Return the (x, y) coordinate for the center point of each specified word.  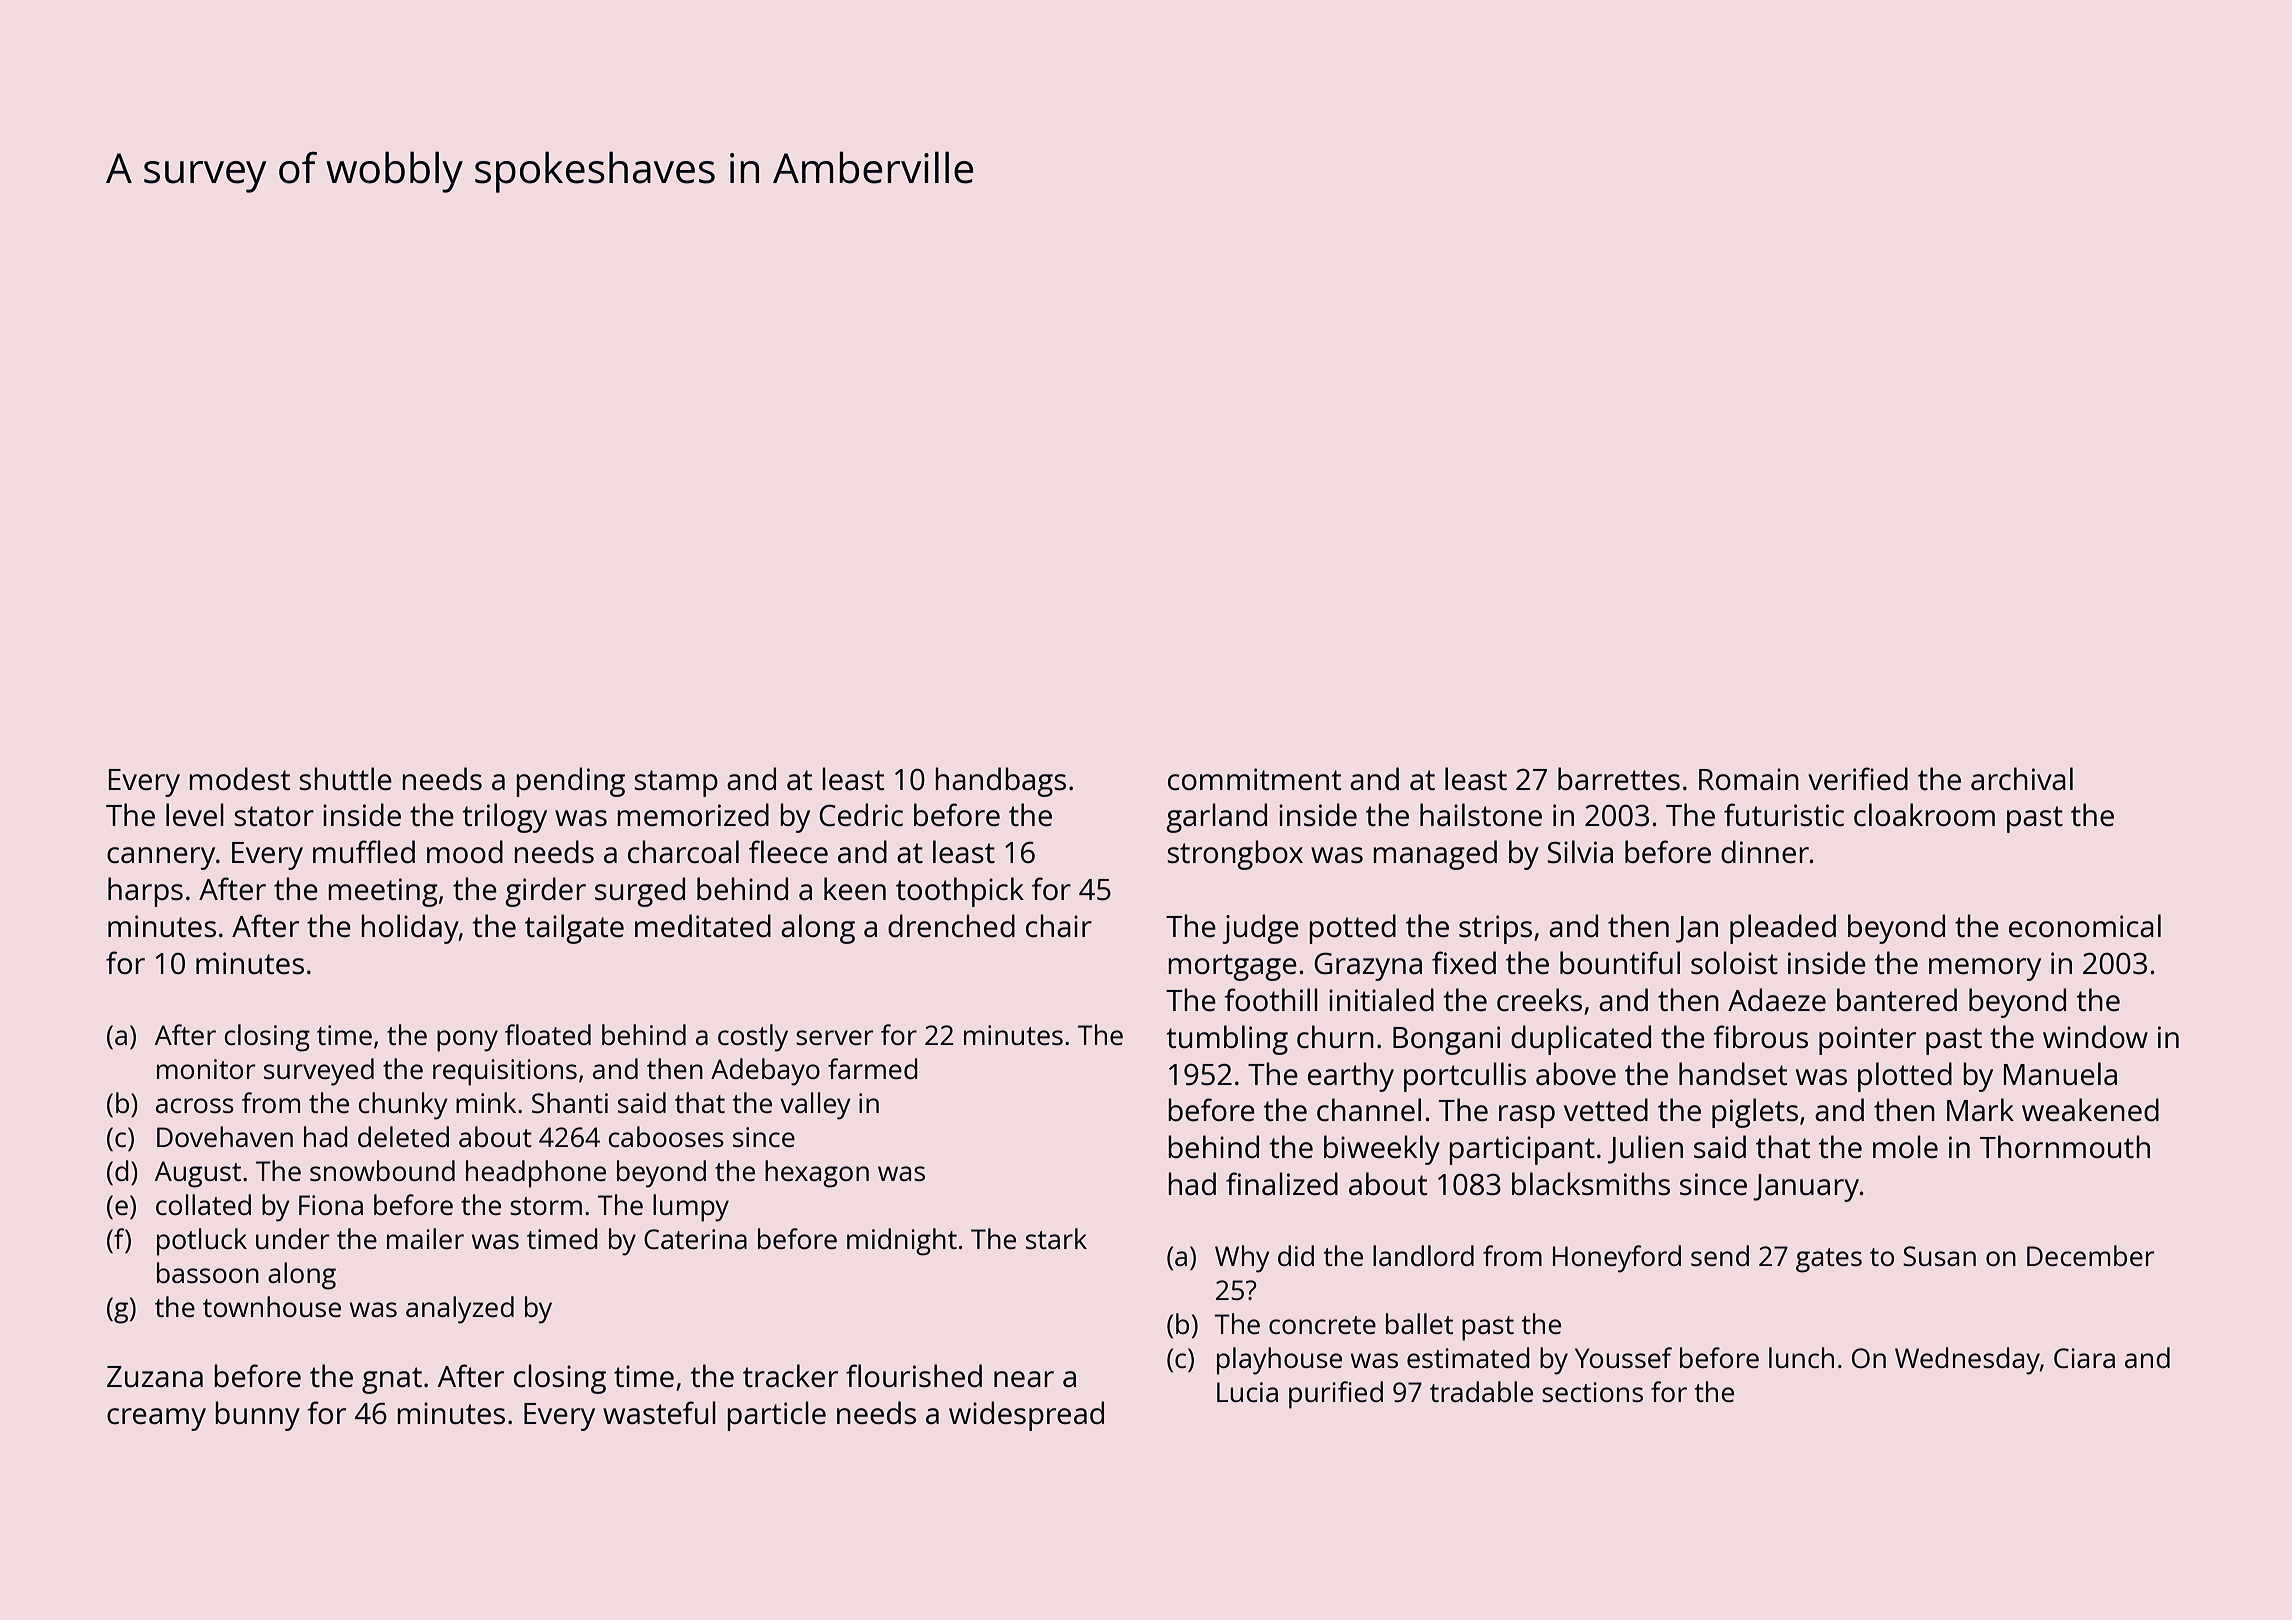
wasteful (659, 1413)
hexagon (817, 1174)
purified (1336, 1395)
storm (546, 1206)
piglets (1755, 1113)
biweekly (1382, 1150)
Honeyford (1617, 1259)
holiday (410, 929)
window (2095, 1036)
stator (274, 816)
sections (1592, 1392)
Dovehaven (225, 1136)
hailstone (1481, 815)
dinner (1765, 852)
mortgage (1232, 967)
